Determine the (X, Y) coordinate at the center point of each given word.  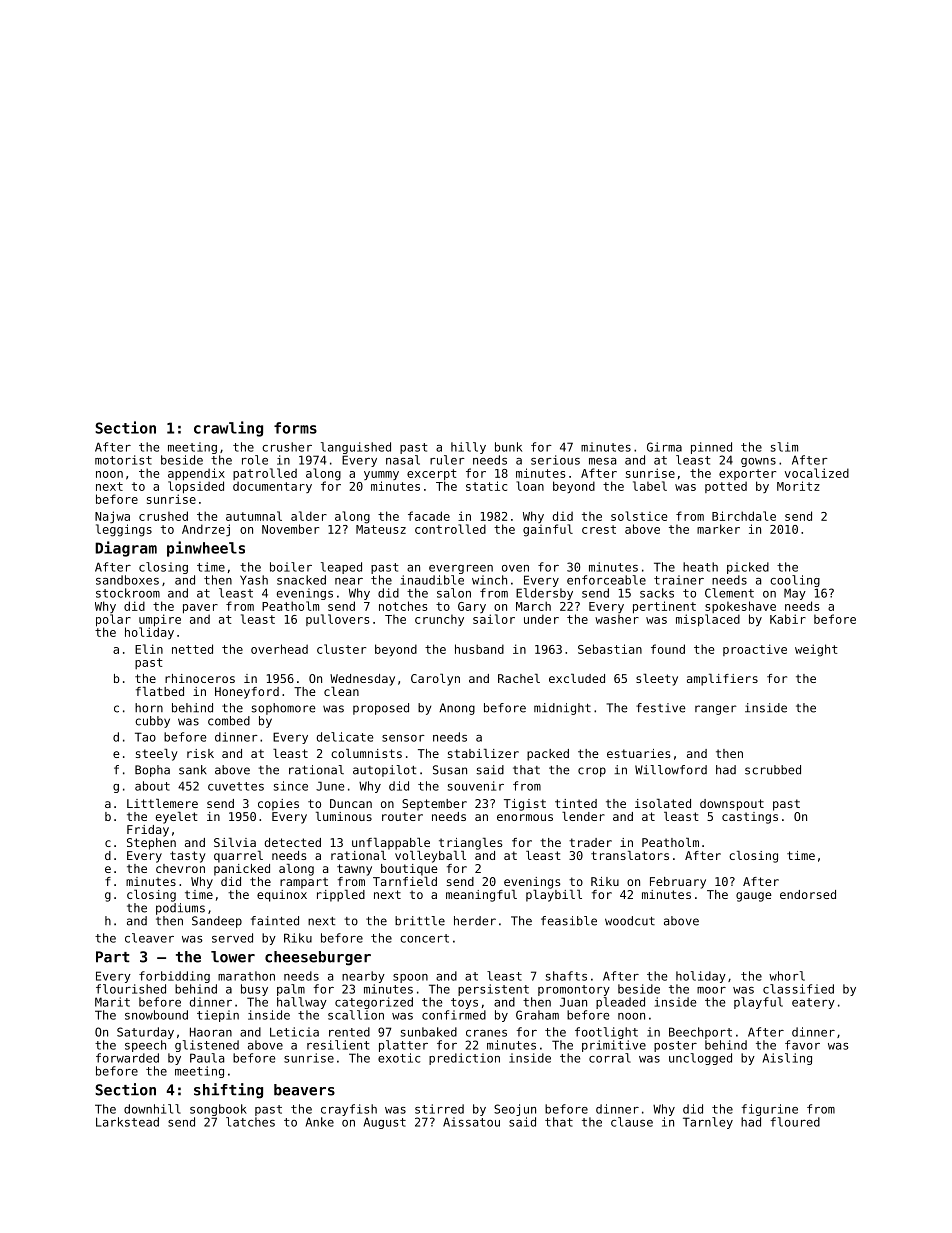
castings (750, 818)
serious (555, 460)
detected (293, 842)
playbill (554, 896)
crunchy (439, 620)
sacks (657, 593)
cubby (152, 722)
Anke (320, 1122)
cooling (795, 581)
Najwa (112, 517)
